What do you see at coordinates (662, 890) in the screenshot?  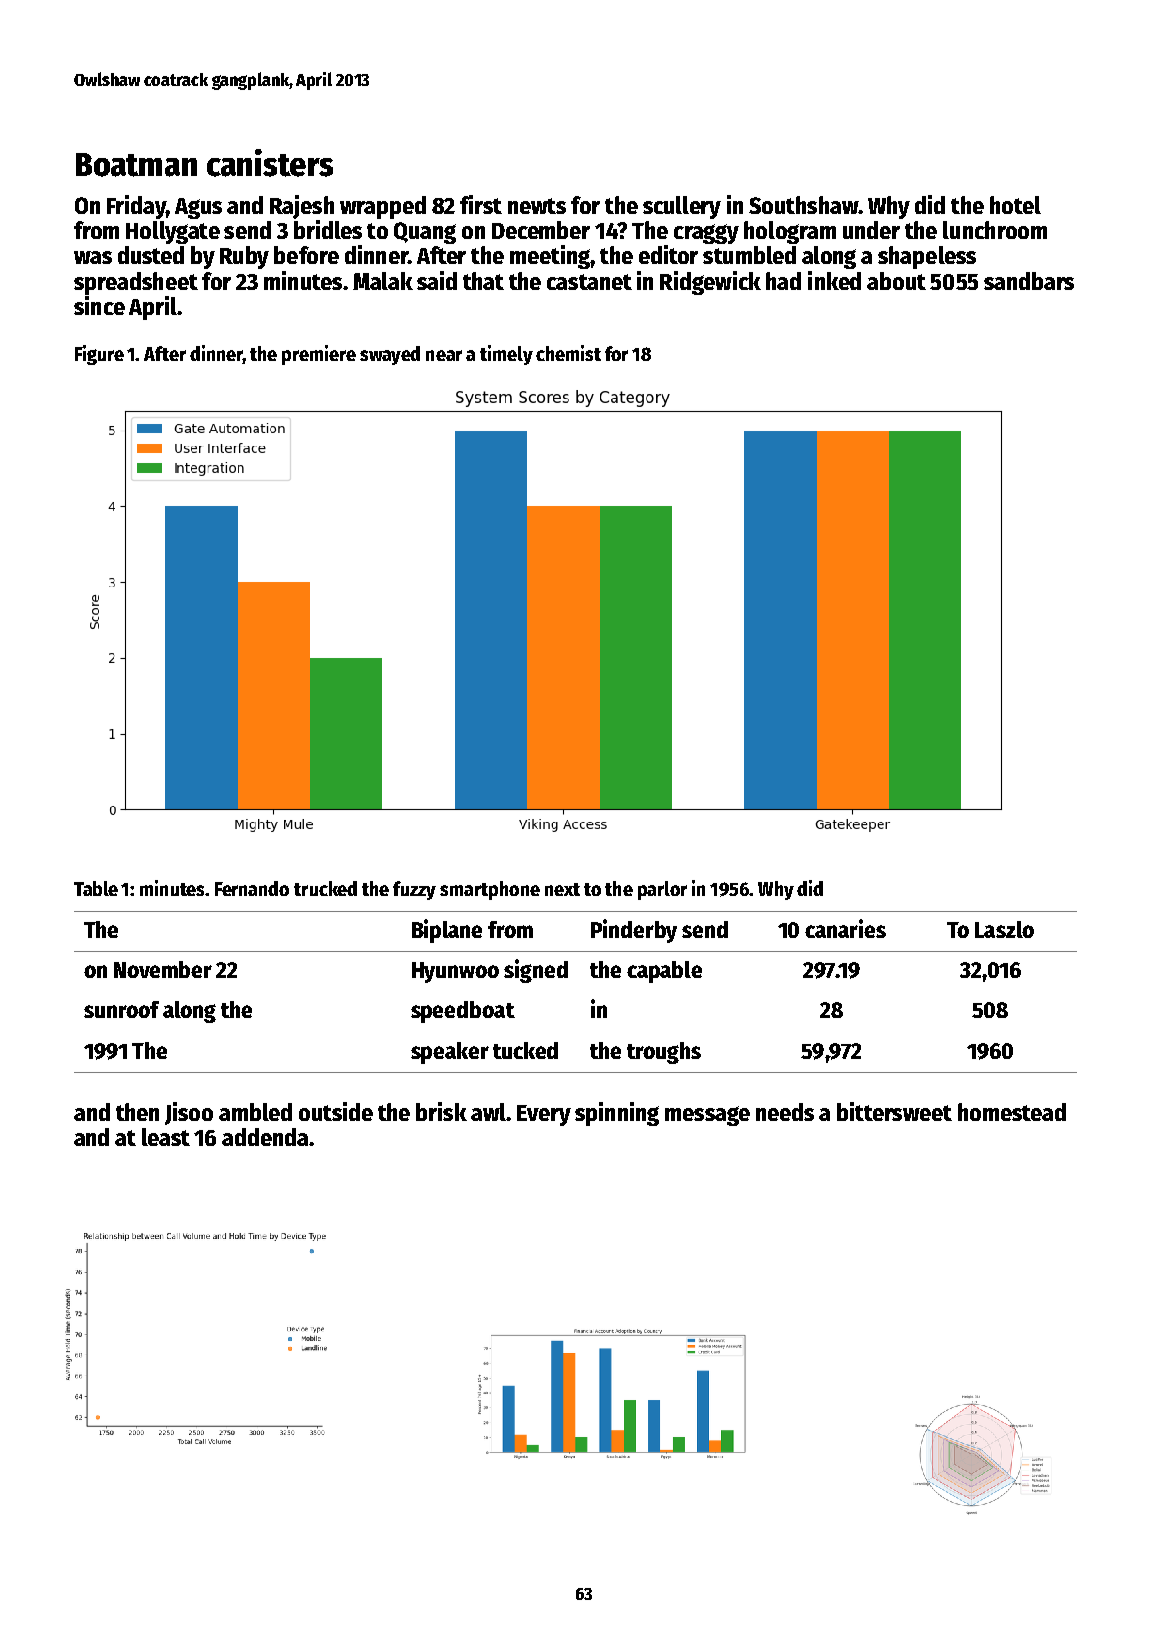 I see `parlor` at bounding box center [662, 890].
